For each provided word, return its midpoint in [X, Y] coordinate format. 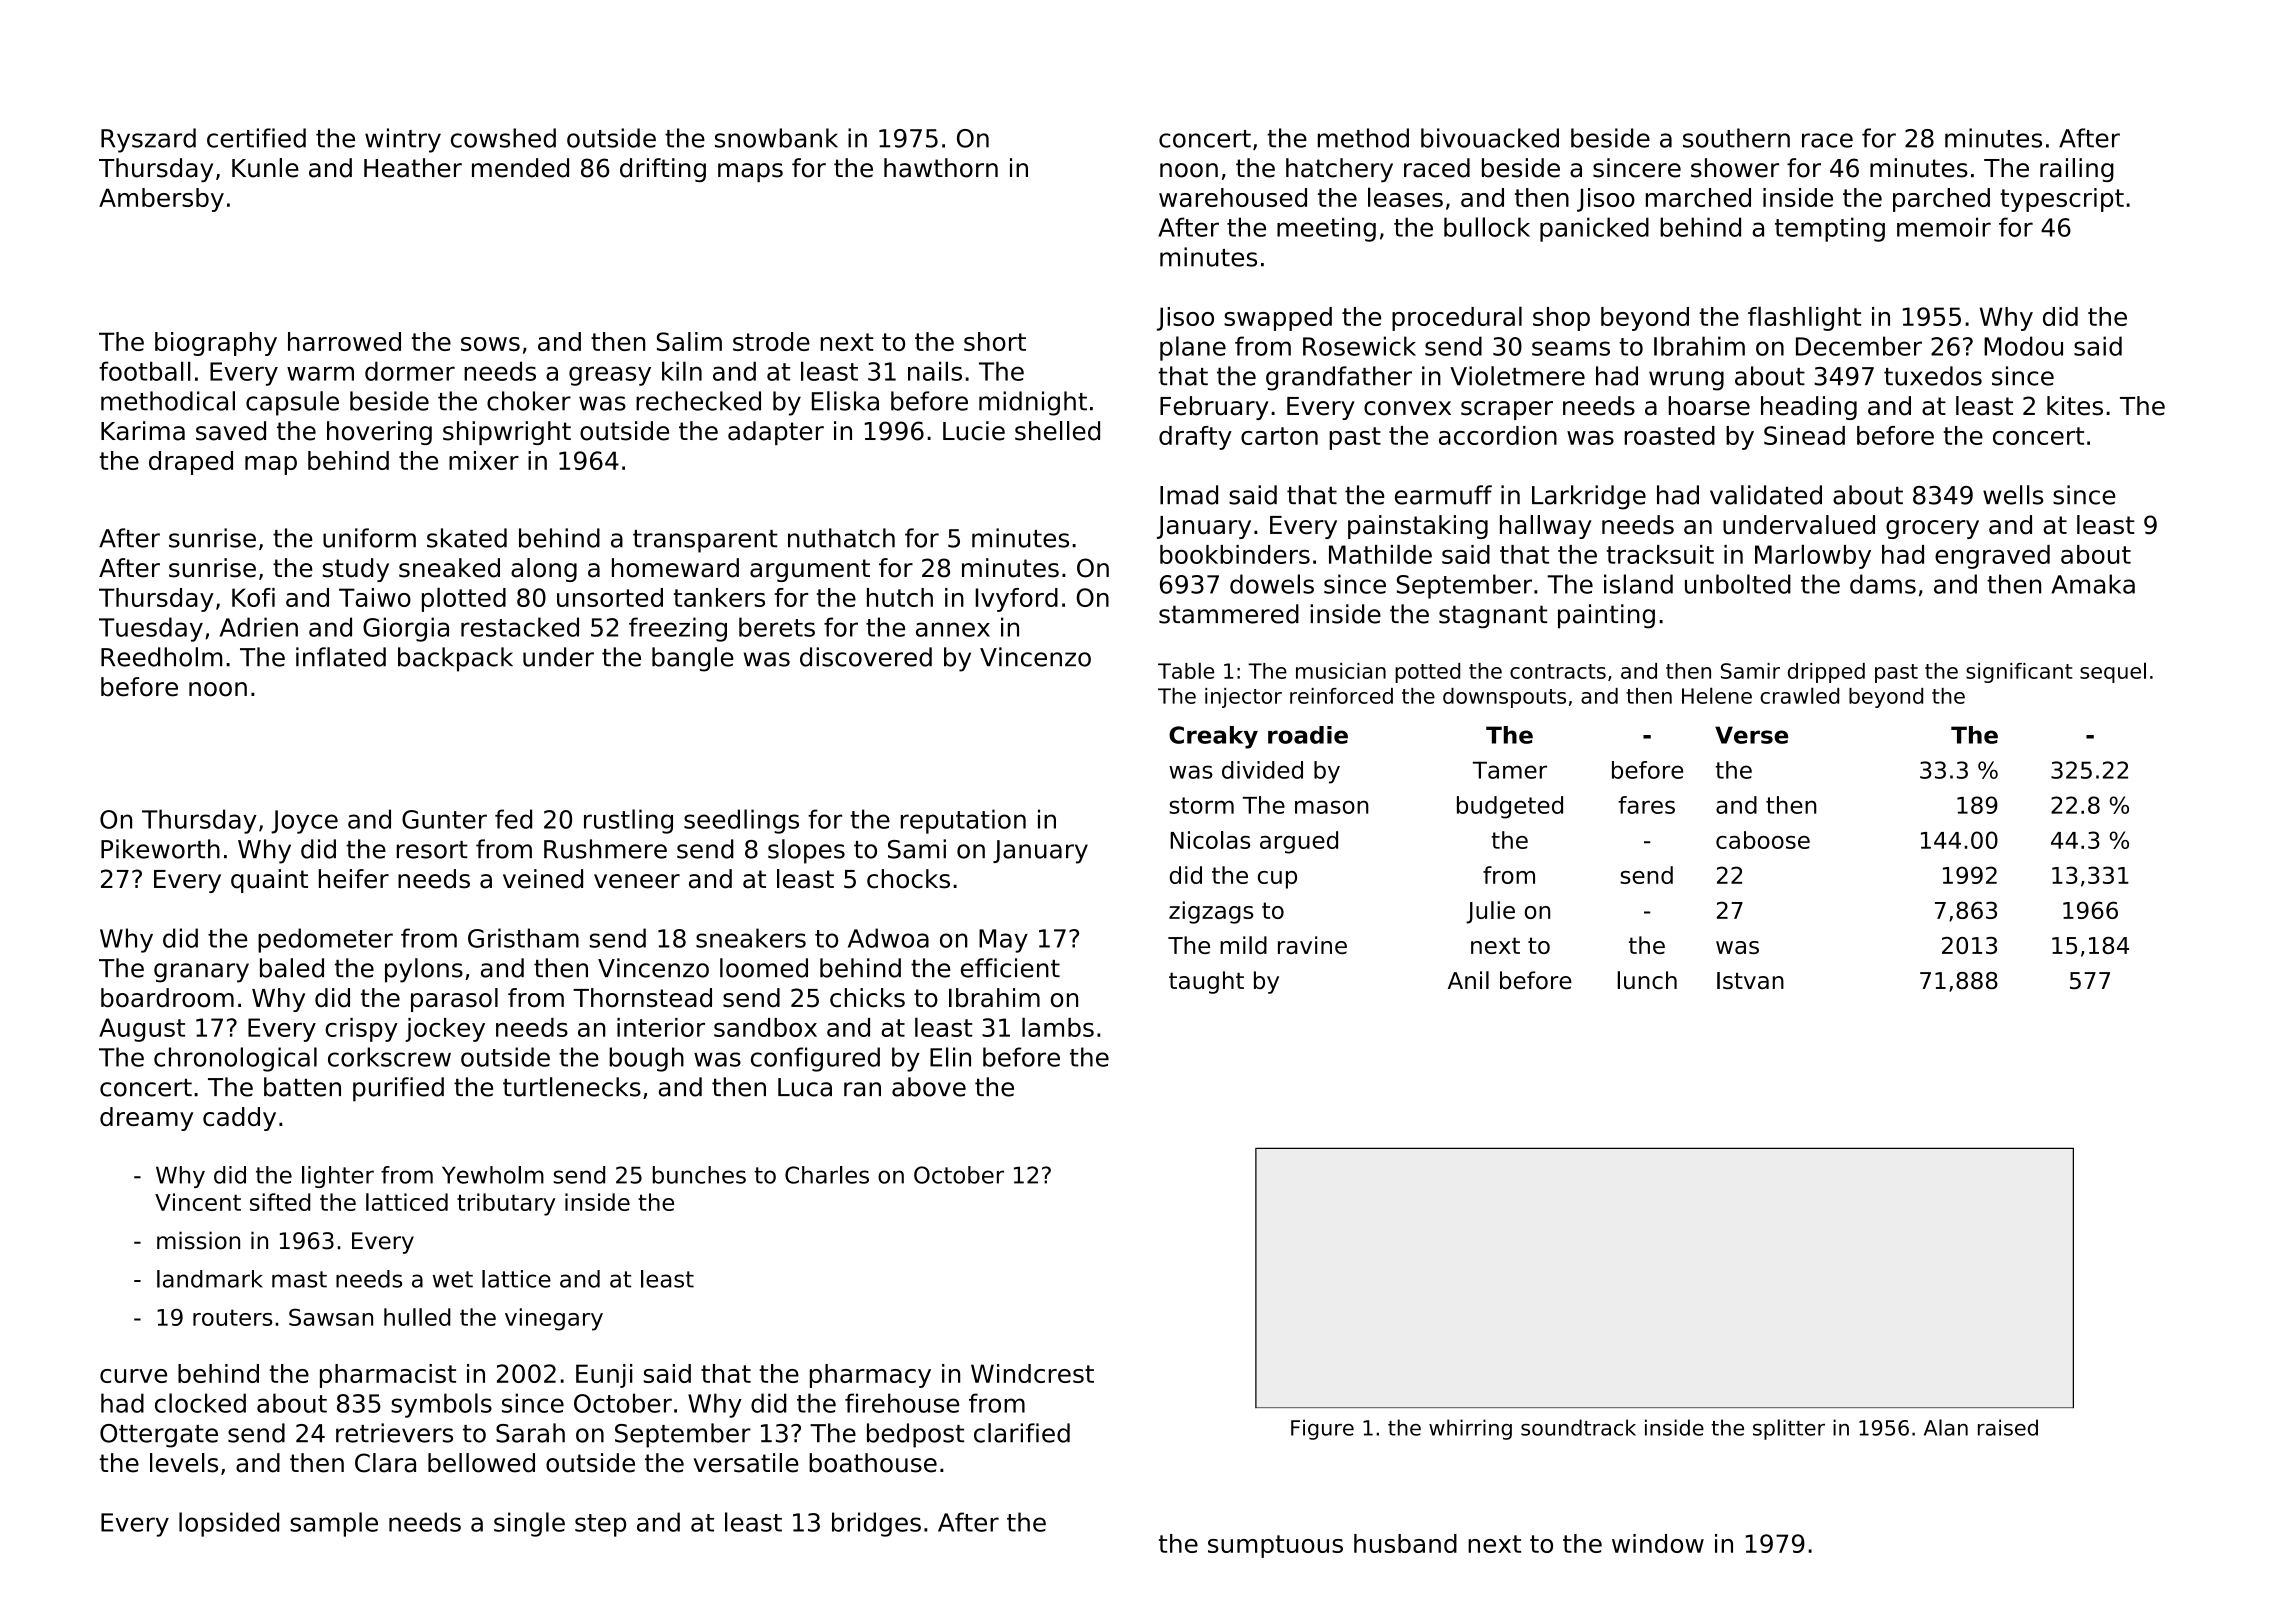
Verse [1751, 735]
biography [216, 344]
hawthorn [941, 168]
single [529, 1524]
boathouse [873, 1463]
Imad [1189, 495]
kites [2075, 406]
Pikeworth [160, 849]
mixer [484, 460]
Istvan [1750, 981]
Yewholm [493, 1175]
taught [1206, 982]
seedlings [741, 821]
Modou [2023, 346]
